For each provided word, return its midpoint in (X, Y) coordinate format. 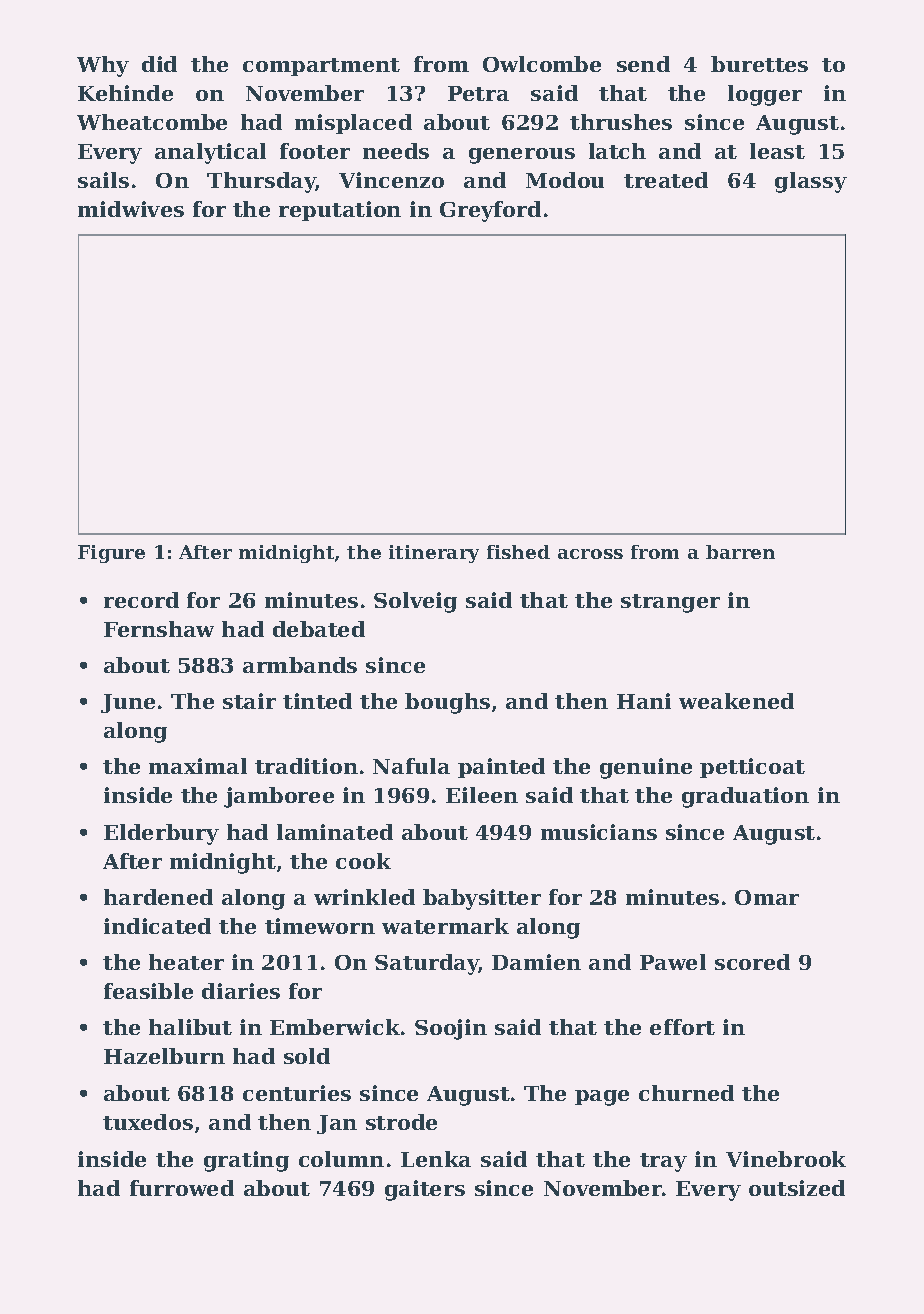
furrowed (182, 1188)
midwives (131, 209)
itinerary (434, 554)
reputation (340, 211)
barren (740, 552)
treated (666, 180)
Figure (111, 554)
